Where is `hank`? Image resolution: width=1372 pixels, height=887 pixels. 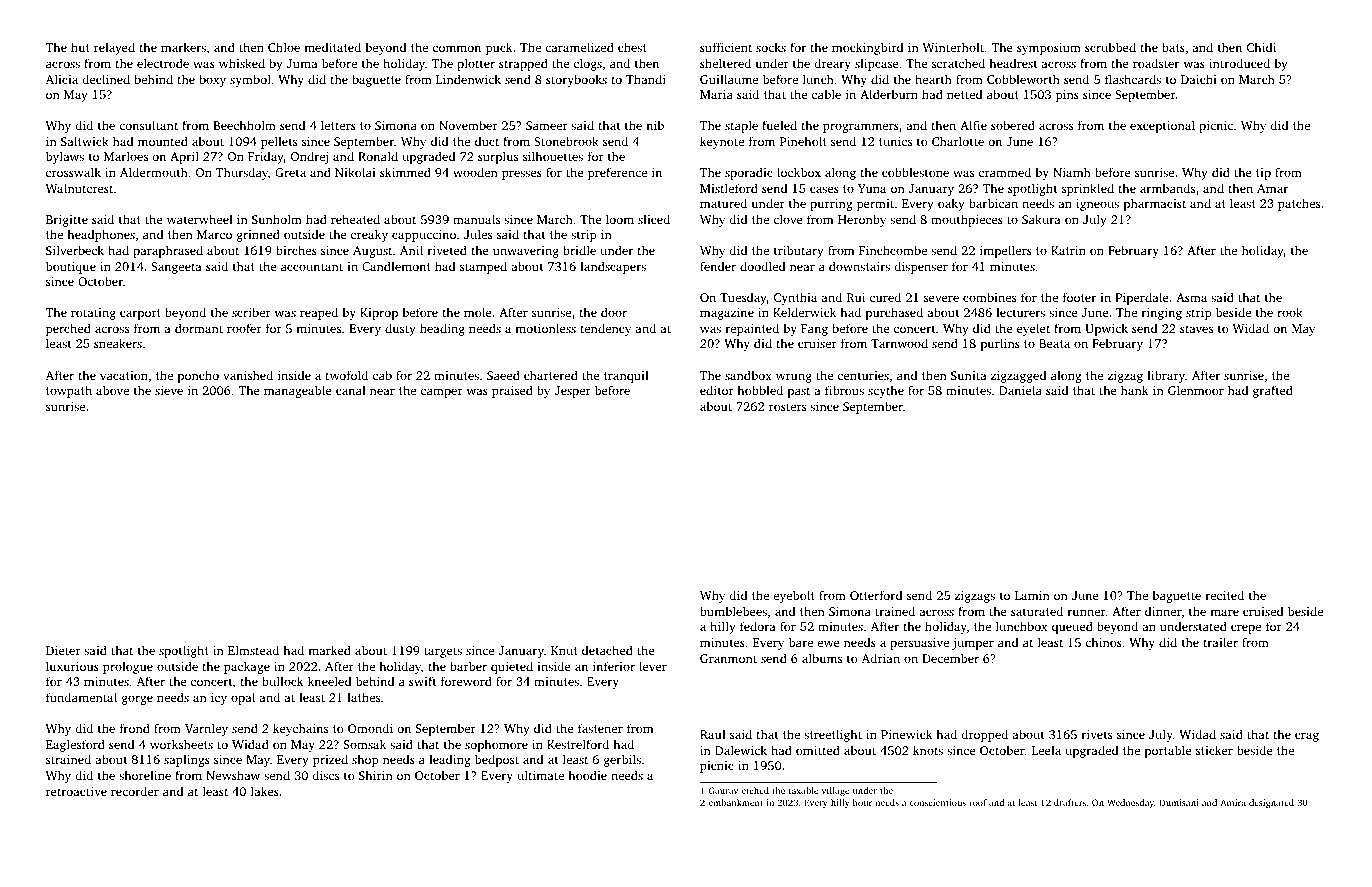
hank is located at coordinates (1135, 390).
